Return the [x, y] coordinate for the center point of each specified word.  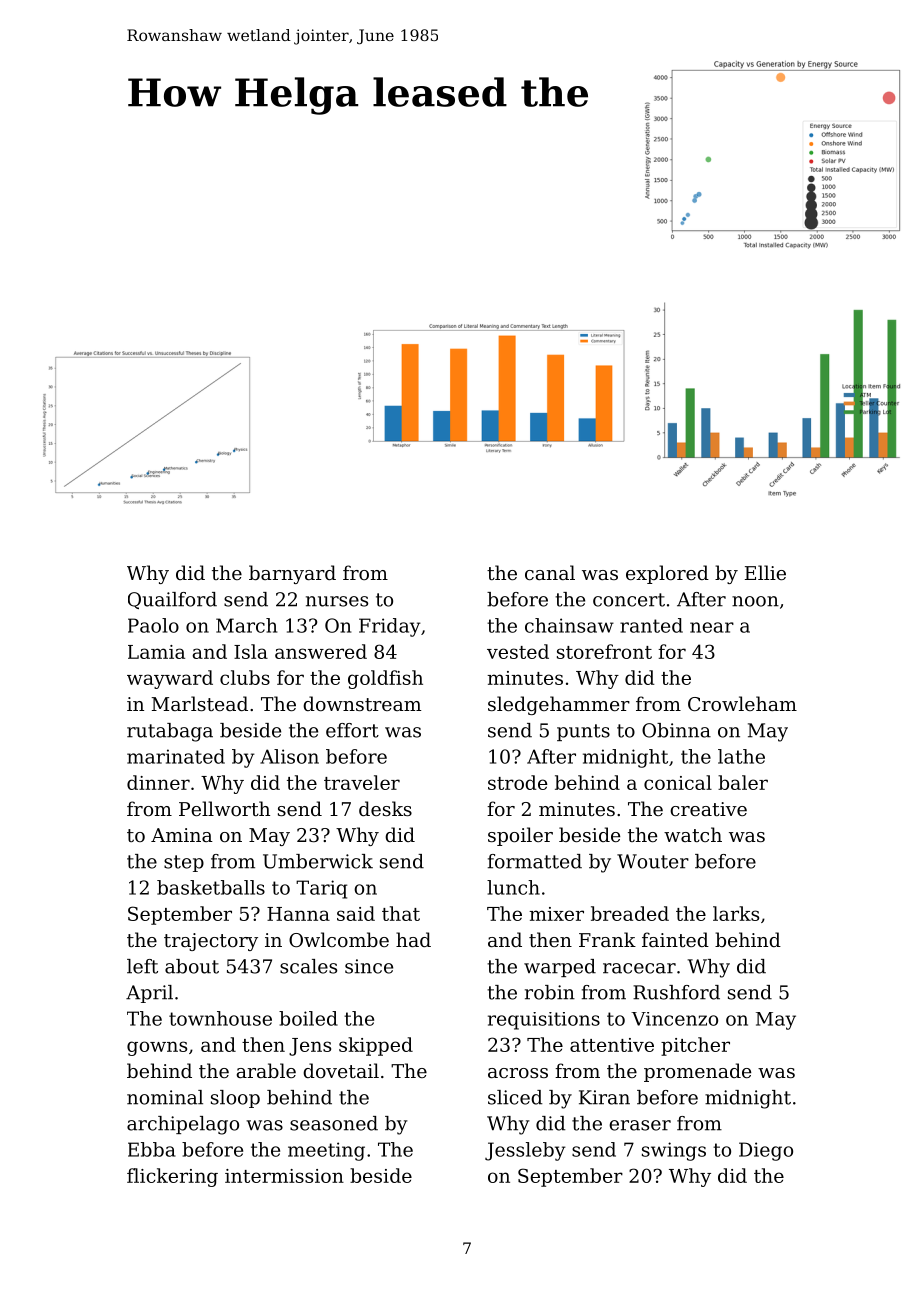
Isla [251, 651]
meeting [326, 1151]
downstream [362, 703]
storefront [604, 651]
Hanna [298, 914]
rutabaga [170, 732]
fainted [675, 939]
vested [518, 651]
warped [560, 968]
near [712, 627]
